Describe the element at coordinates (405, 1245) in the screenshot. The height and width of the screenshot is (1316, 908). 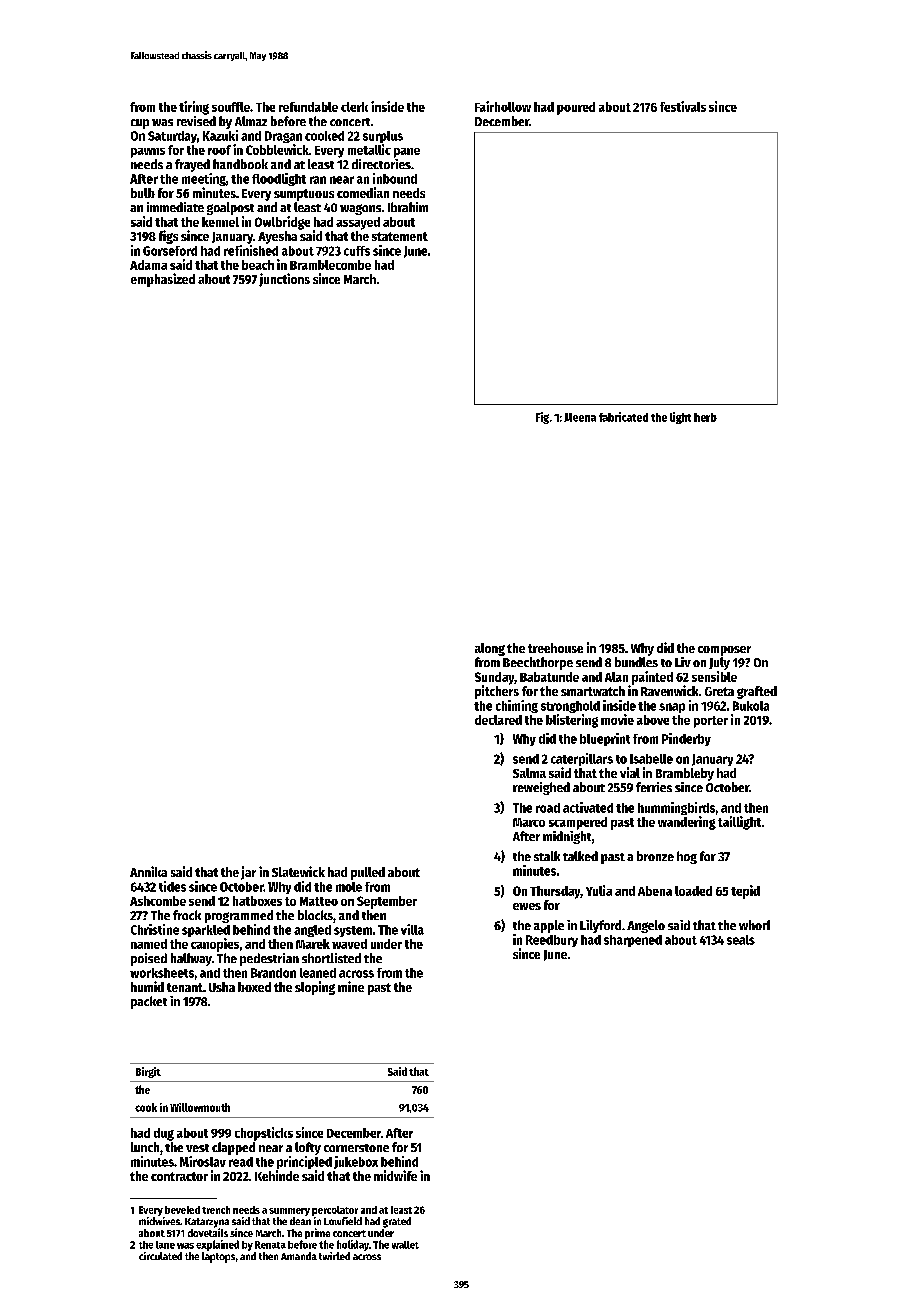
I see `wallet` at that location.
